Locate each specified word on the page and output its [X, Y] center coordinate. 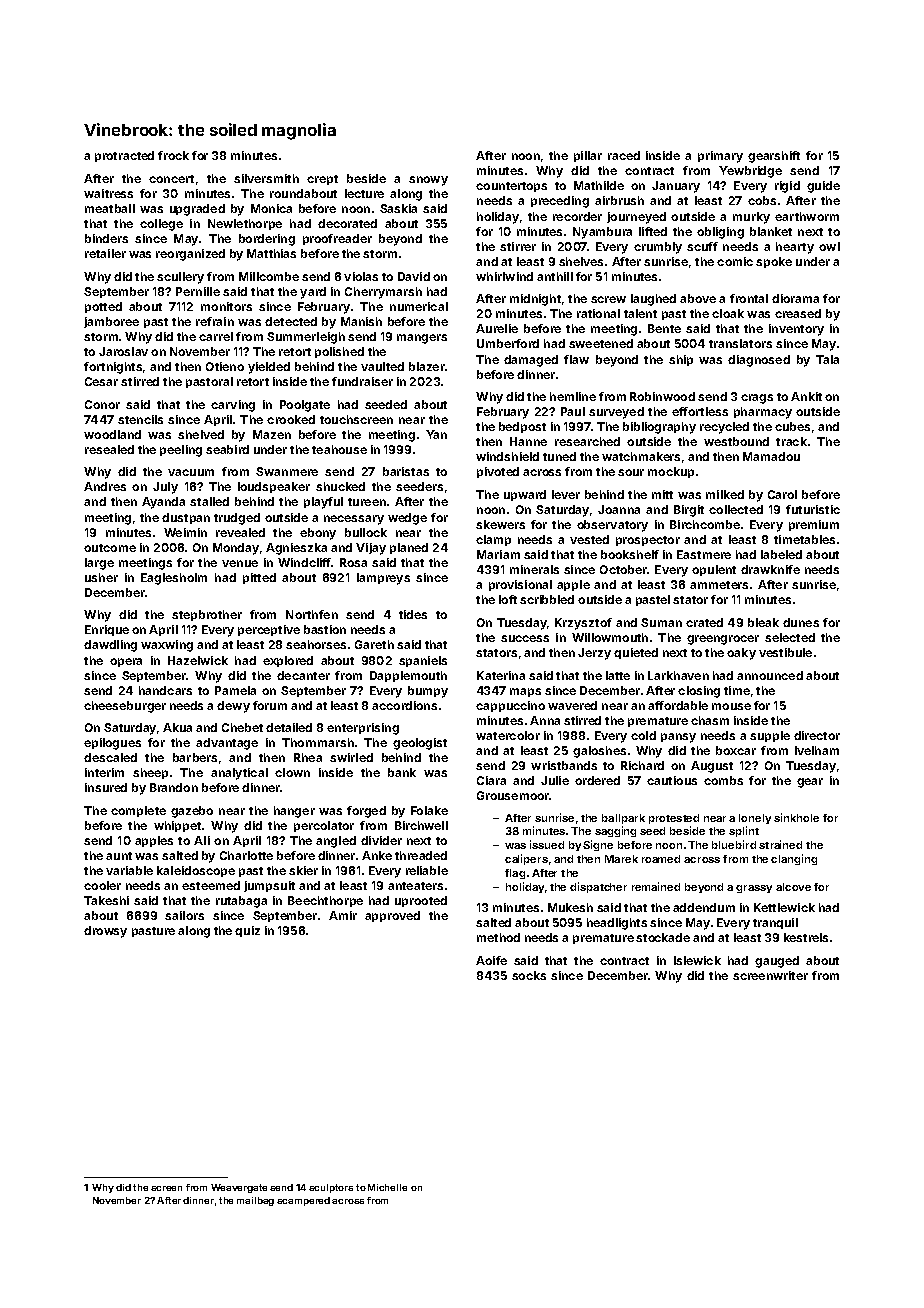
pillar [588, 156]
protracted [124, 156]
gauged [777, 962]
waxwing [167, 646]
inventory [796, 330]
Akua [177, 727]
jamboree [111, 322]
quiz [247, 931]
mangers [422, 339]
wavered [572, 705]
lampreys [383, 579]
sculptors [331, 1188]
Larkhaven [678, 675]
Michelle [387, 1187]
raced [624, 155]
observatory [612, 526]
